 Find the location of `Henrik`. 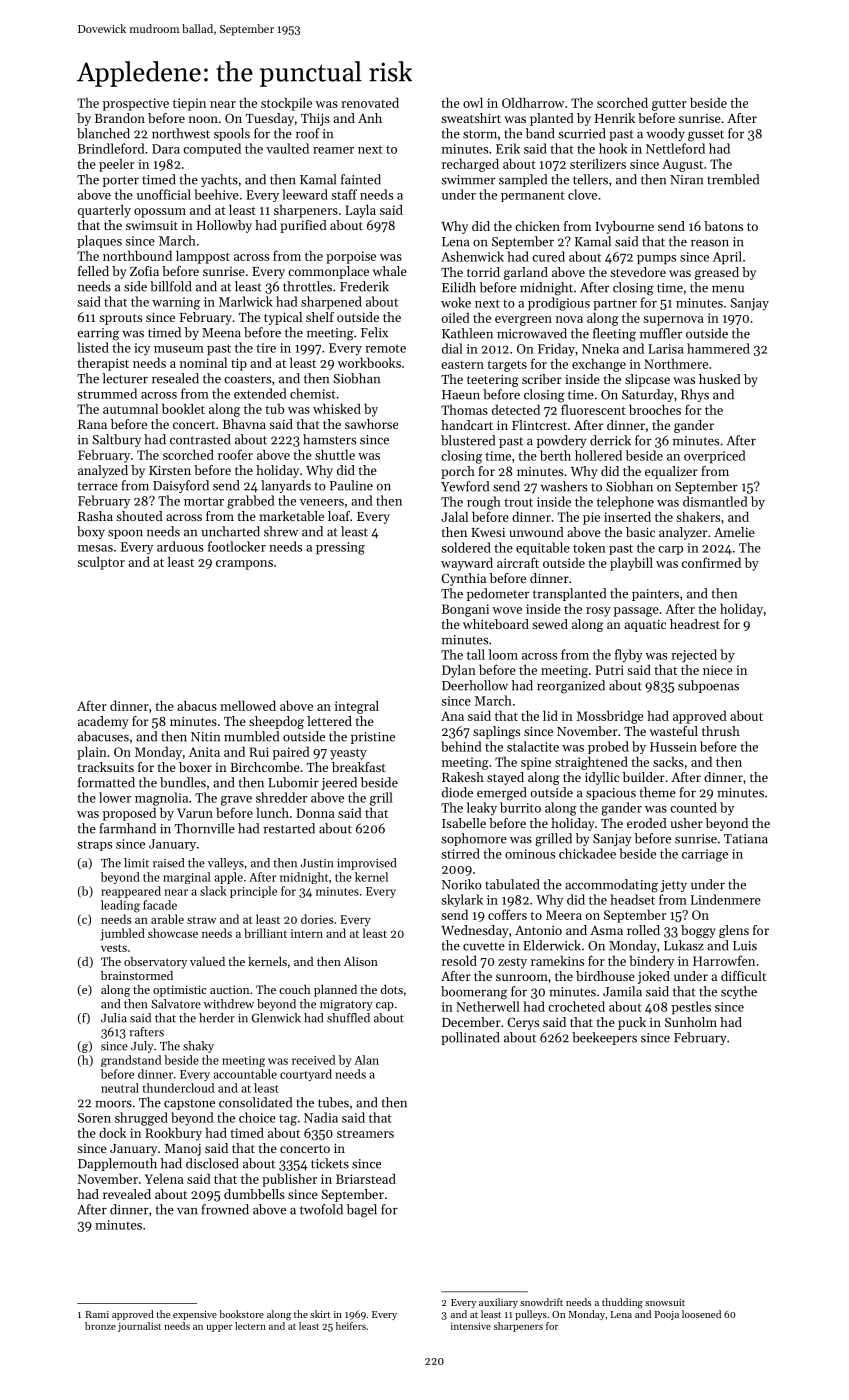

Henrik is located at coordinates (615, 118).
